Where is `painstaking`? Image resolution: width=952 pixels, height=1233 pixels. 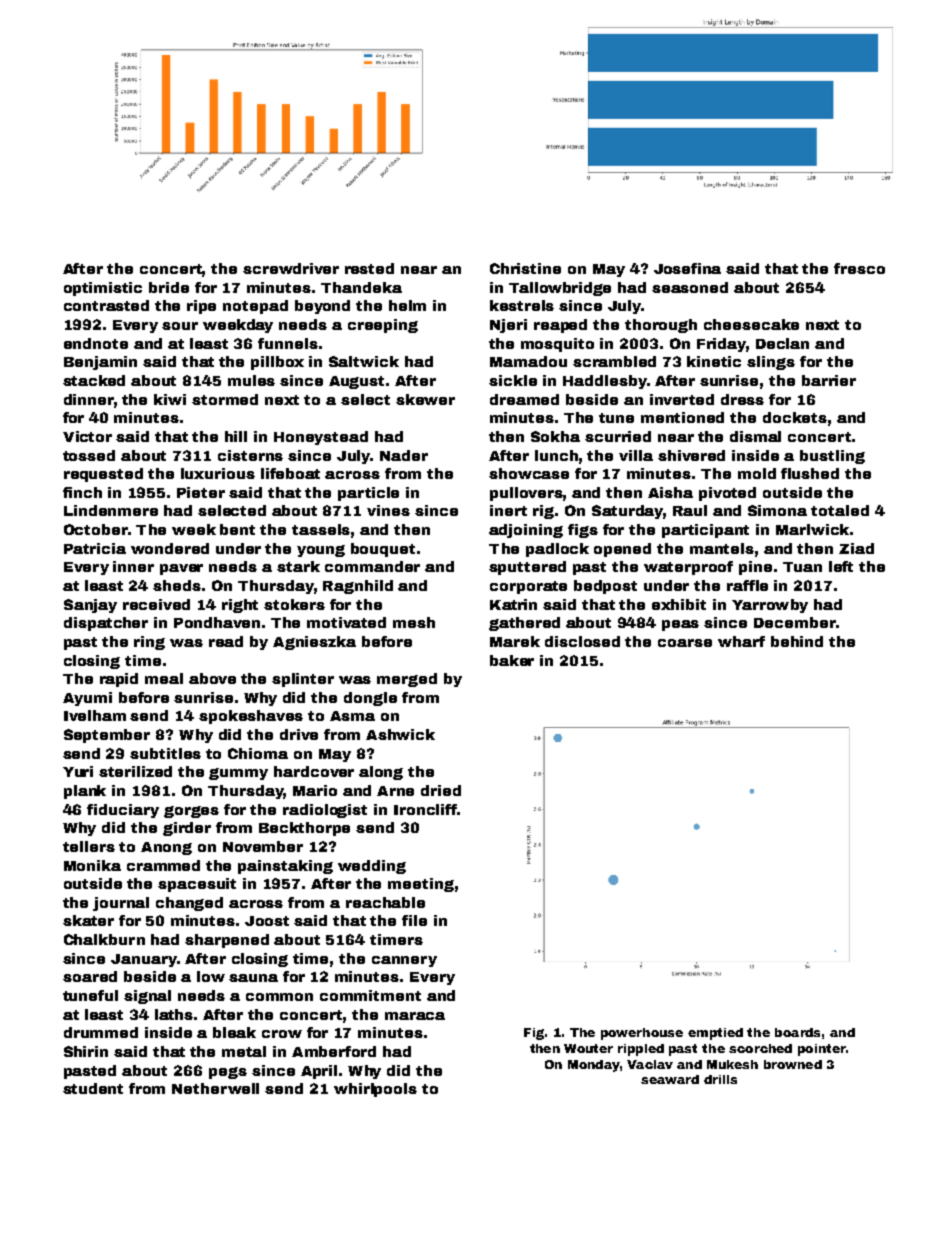
painstaking is located at coordinates (285, 867).
